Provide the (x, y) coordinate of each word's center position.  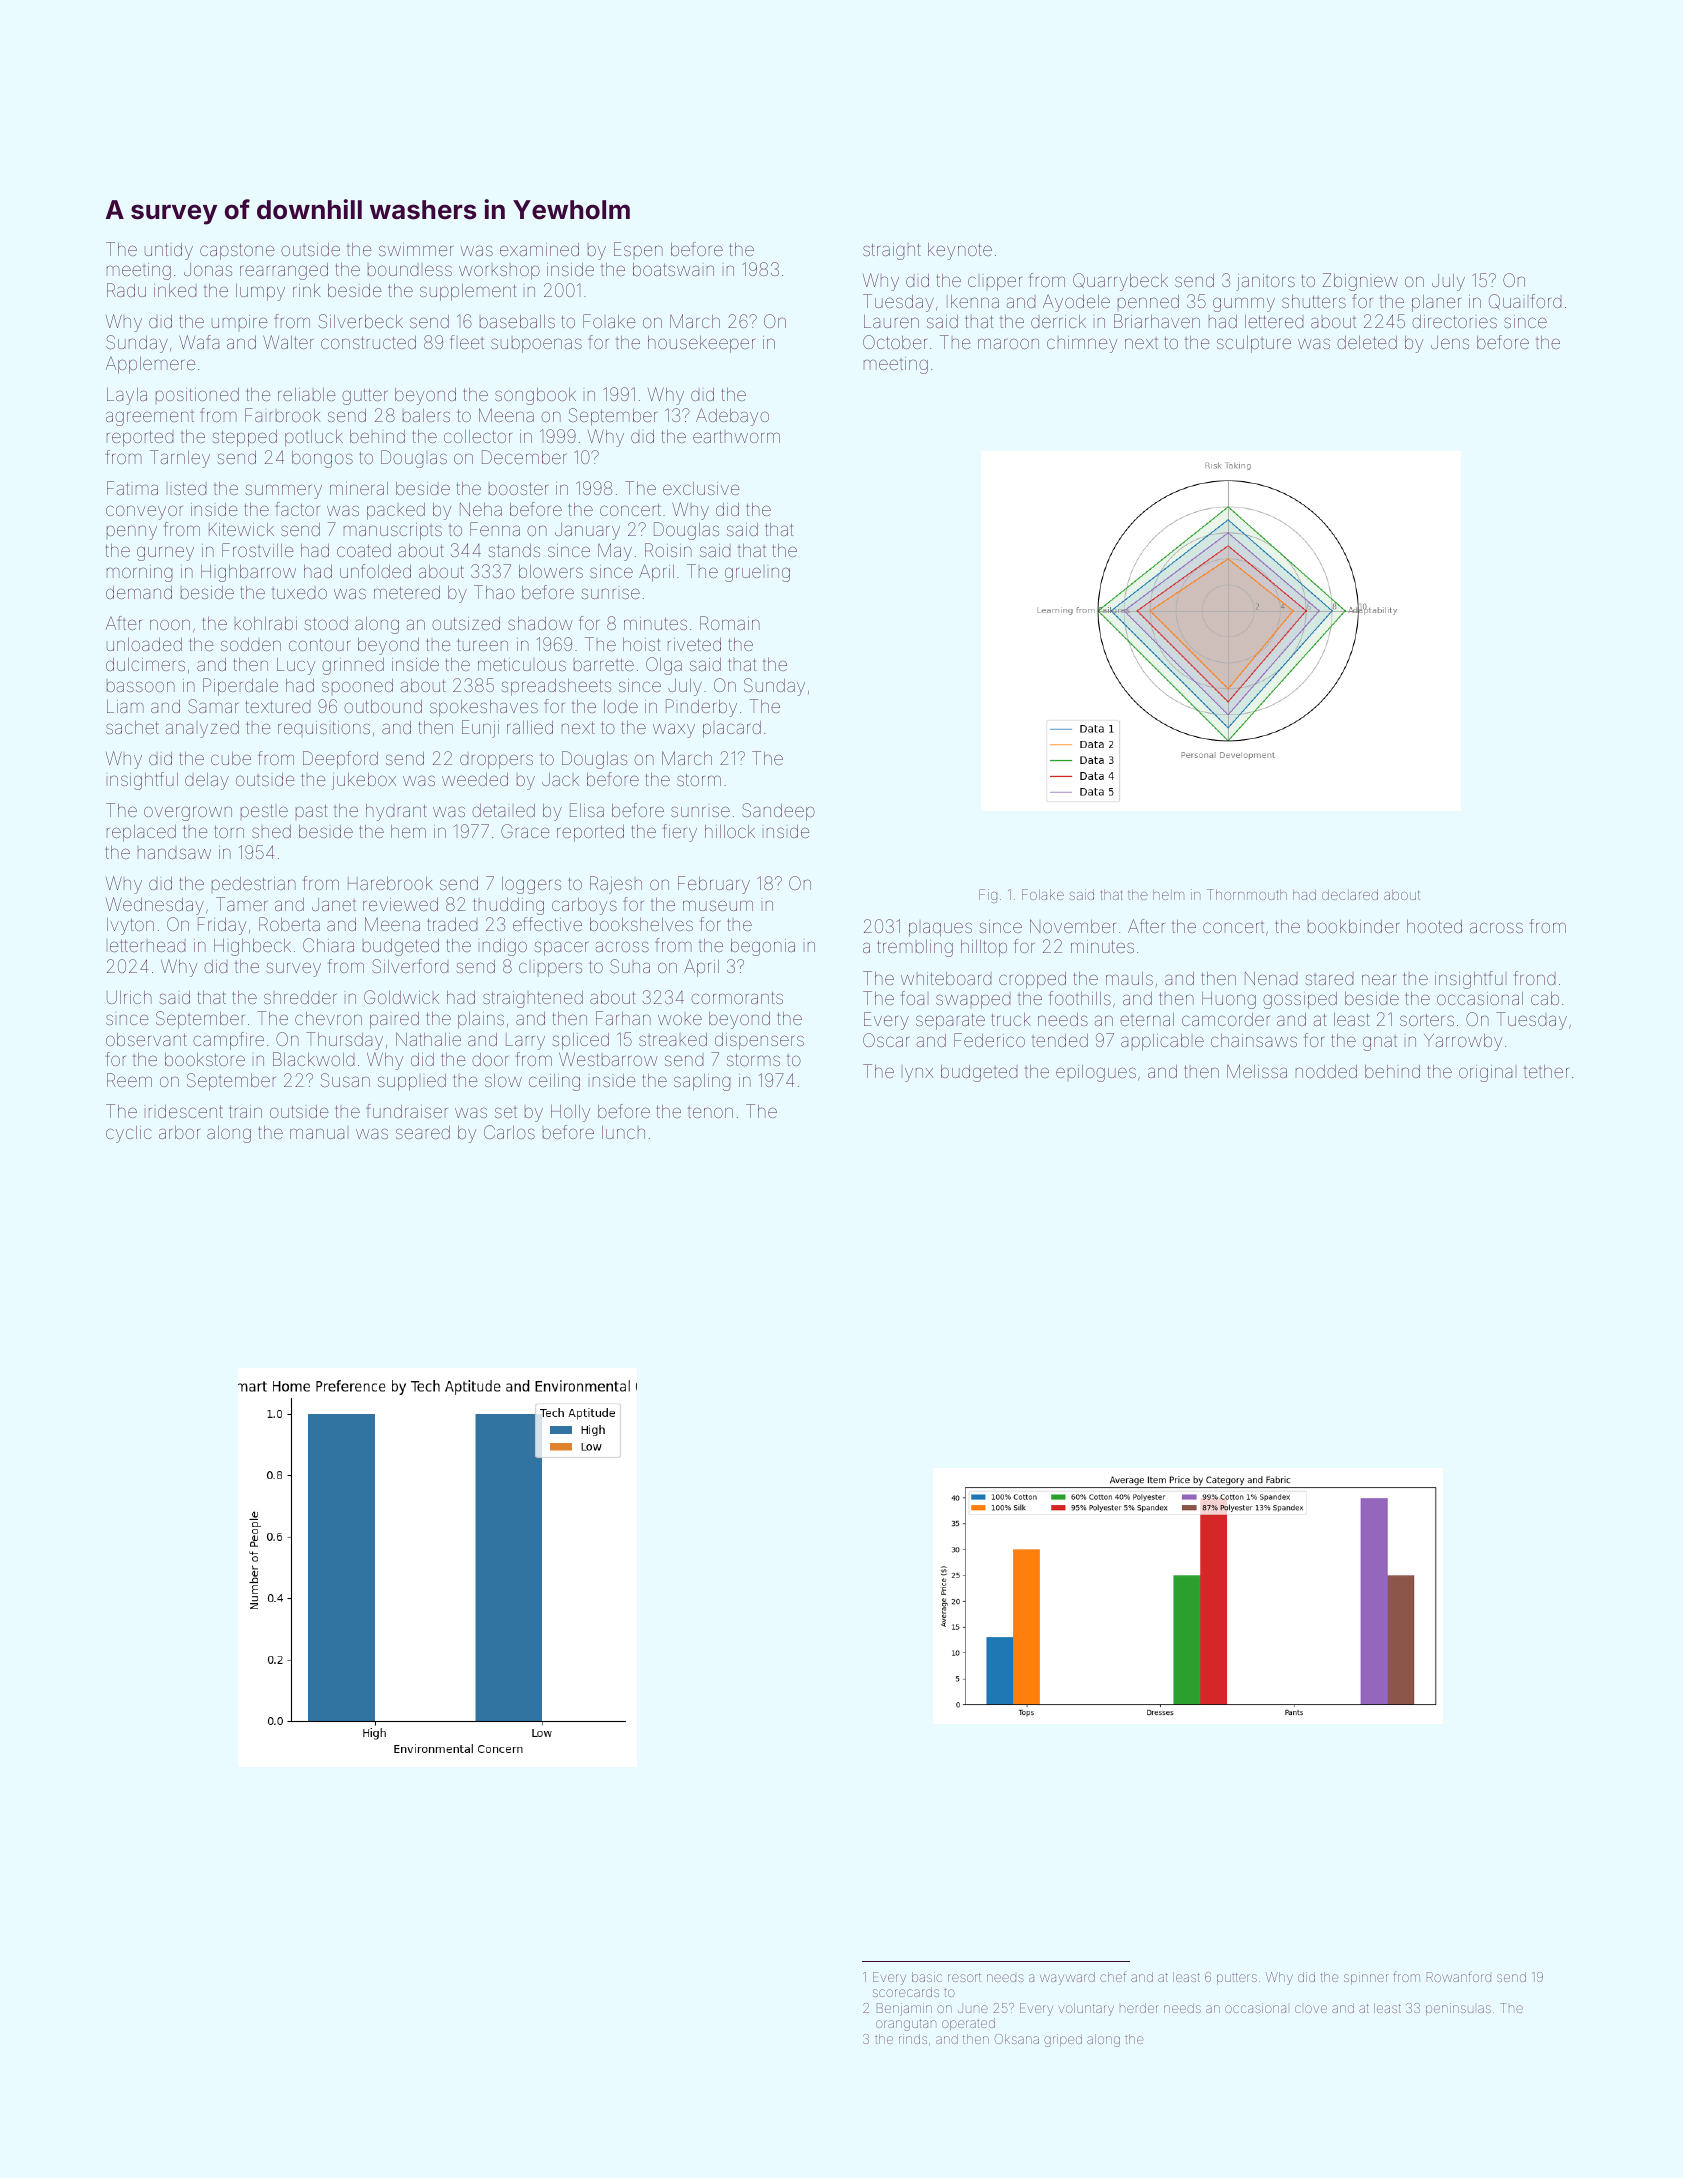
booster (518, 489)
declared (1350, 894)
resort (964, 1977)
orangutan (906, 2025)
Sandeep (778, 812)
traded (452, 924)
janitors (1266, 282)
